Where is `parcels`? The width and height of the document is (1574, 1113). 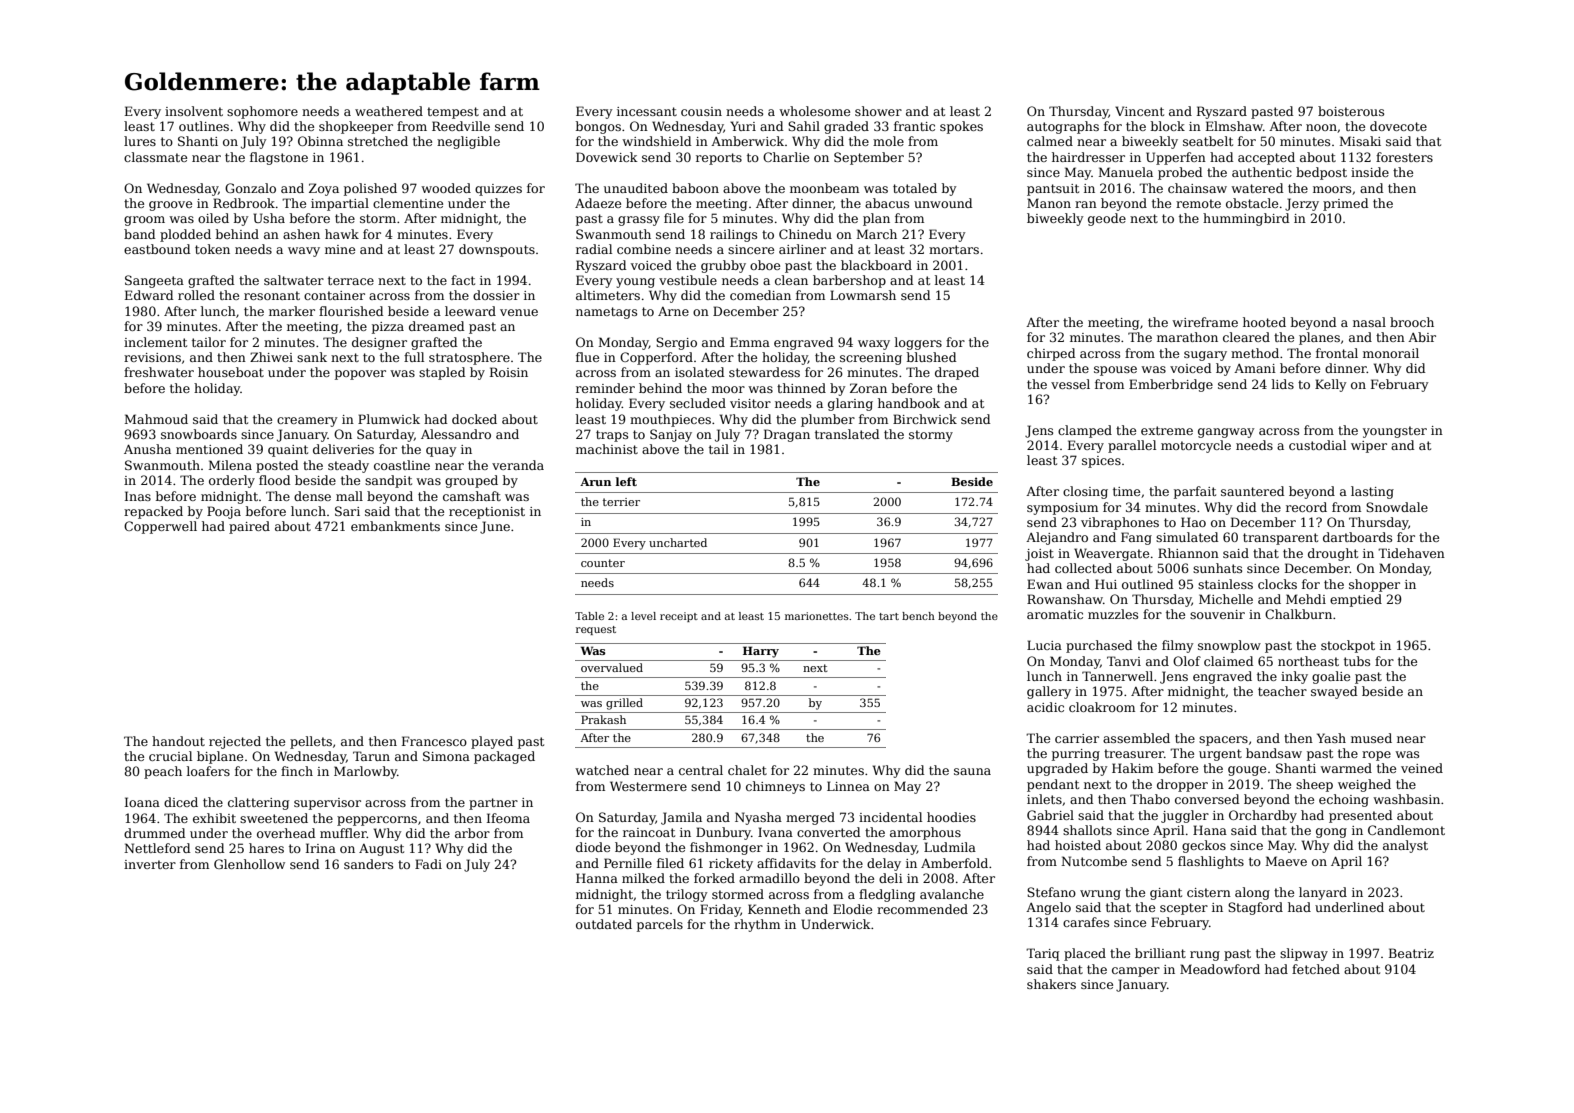 parcels is located at coordinates (660, 925).
